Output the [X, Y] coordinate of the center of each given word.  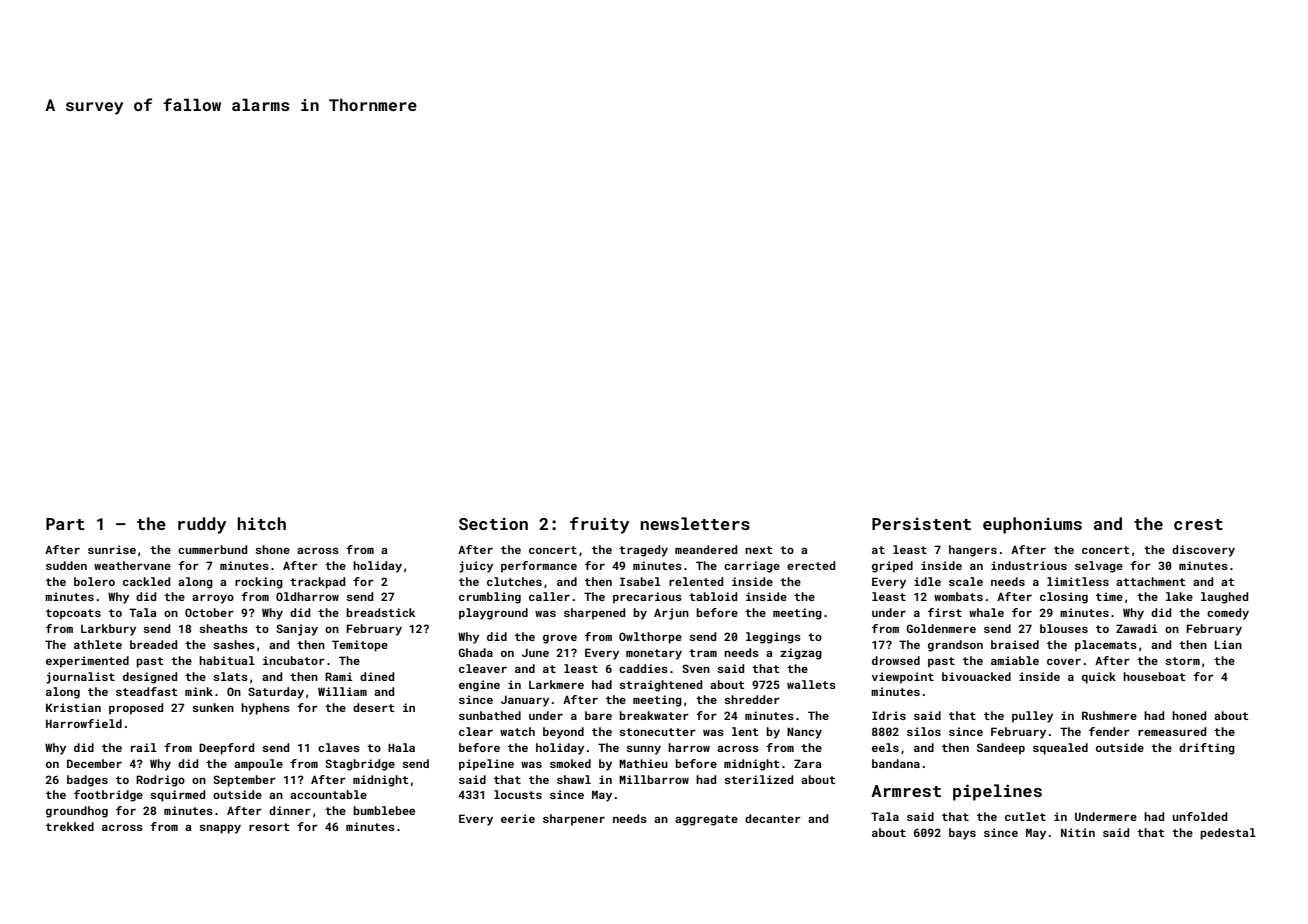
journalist [80, 678]
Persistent [921, 524]
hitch [261, 523]
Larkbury [108, 630]
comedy [1228, 614]
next [759, 550]
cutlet [1025, 816]
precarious [647, 598]
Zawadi [1137, 628]
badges [87, 781]
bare [598, 715]
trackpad [317, 583]
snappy [220, 829]
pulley [1032, 717]
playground [493, 614]
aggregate [706, 820]
